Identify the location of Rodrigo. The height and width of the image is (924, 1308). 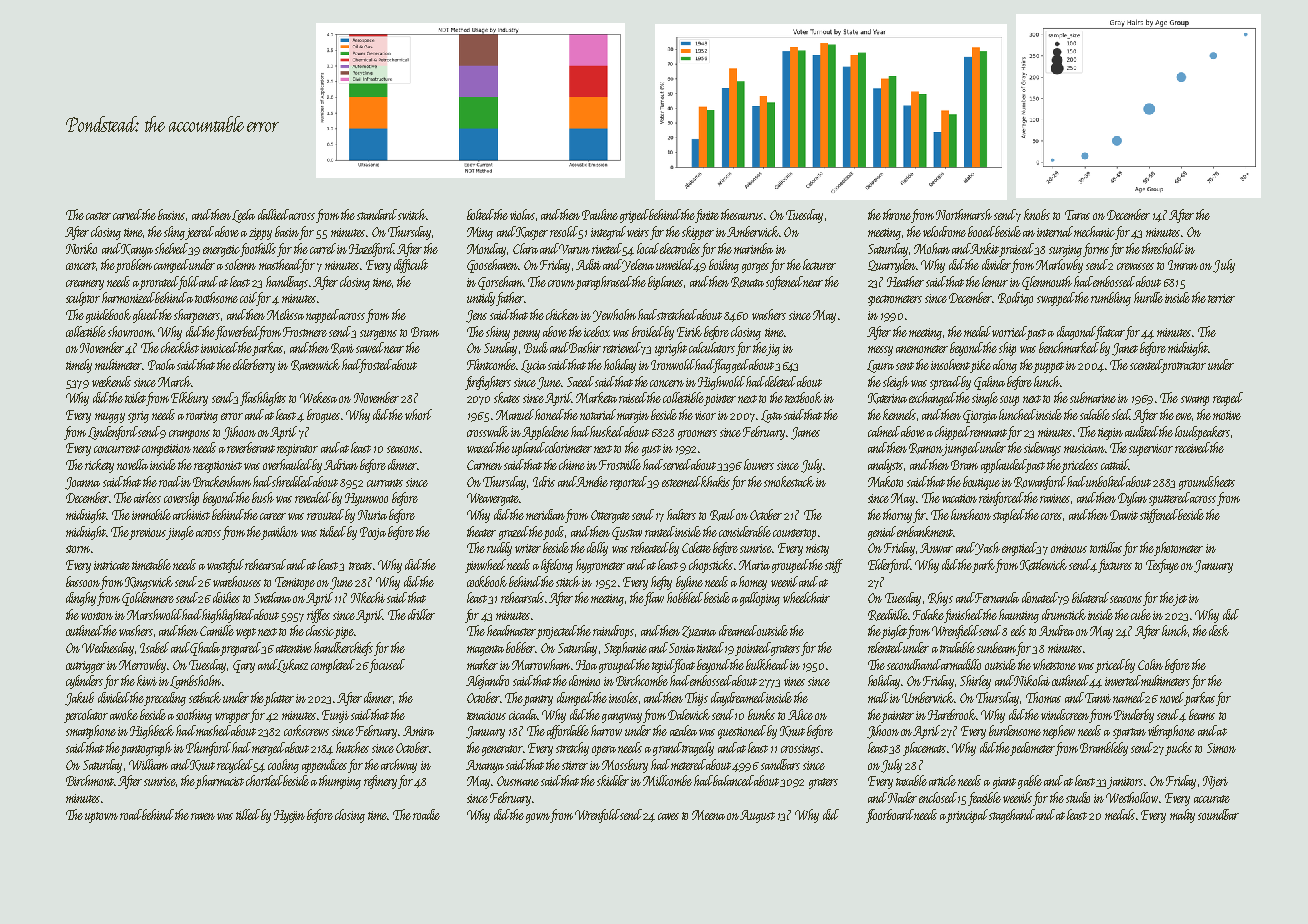
(1015, 299).
